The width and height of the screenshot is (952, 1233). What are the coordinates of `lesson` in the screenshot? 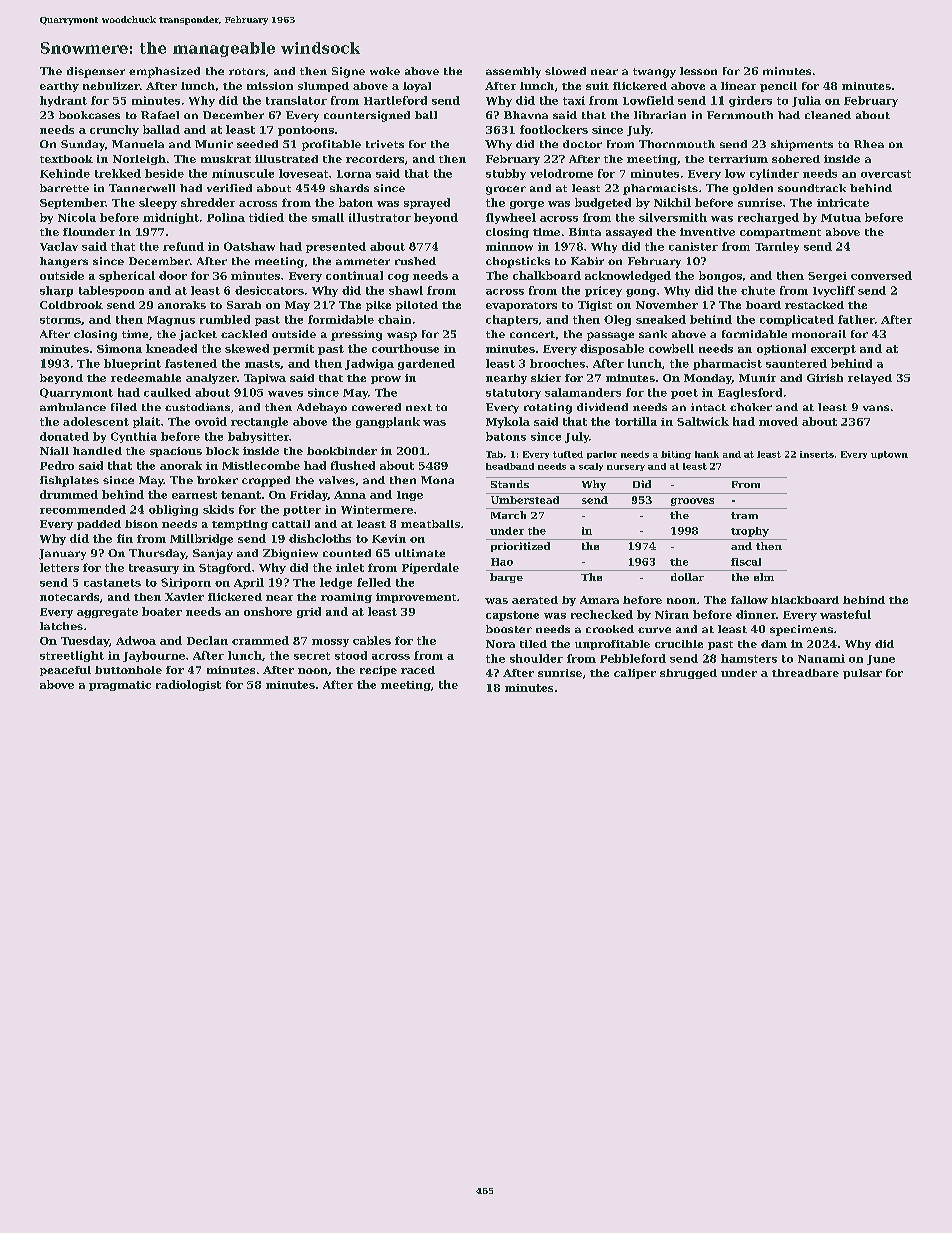 It's located at (698, 71).
